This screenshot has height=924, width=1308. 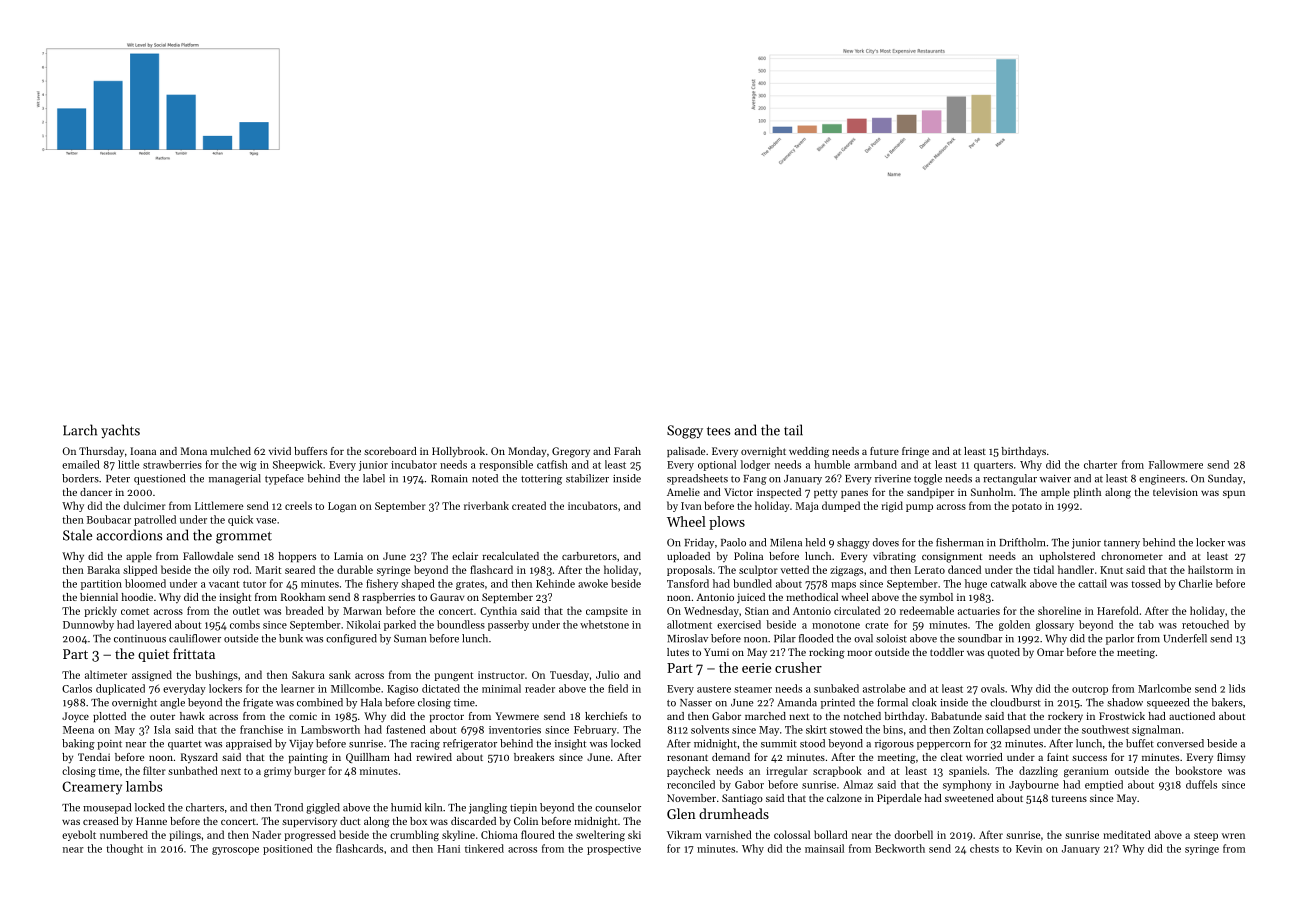 What do you see at coordinates (109, 717) in the screenshot?
I see `plotted` at bounding box center [109, 717].
